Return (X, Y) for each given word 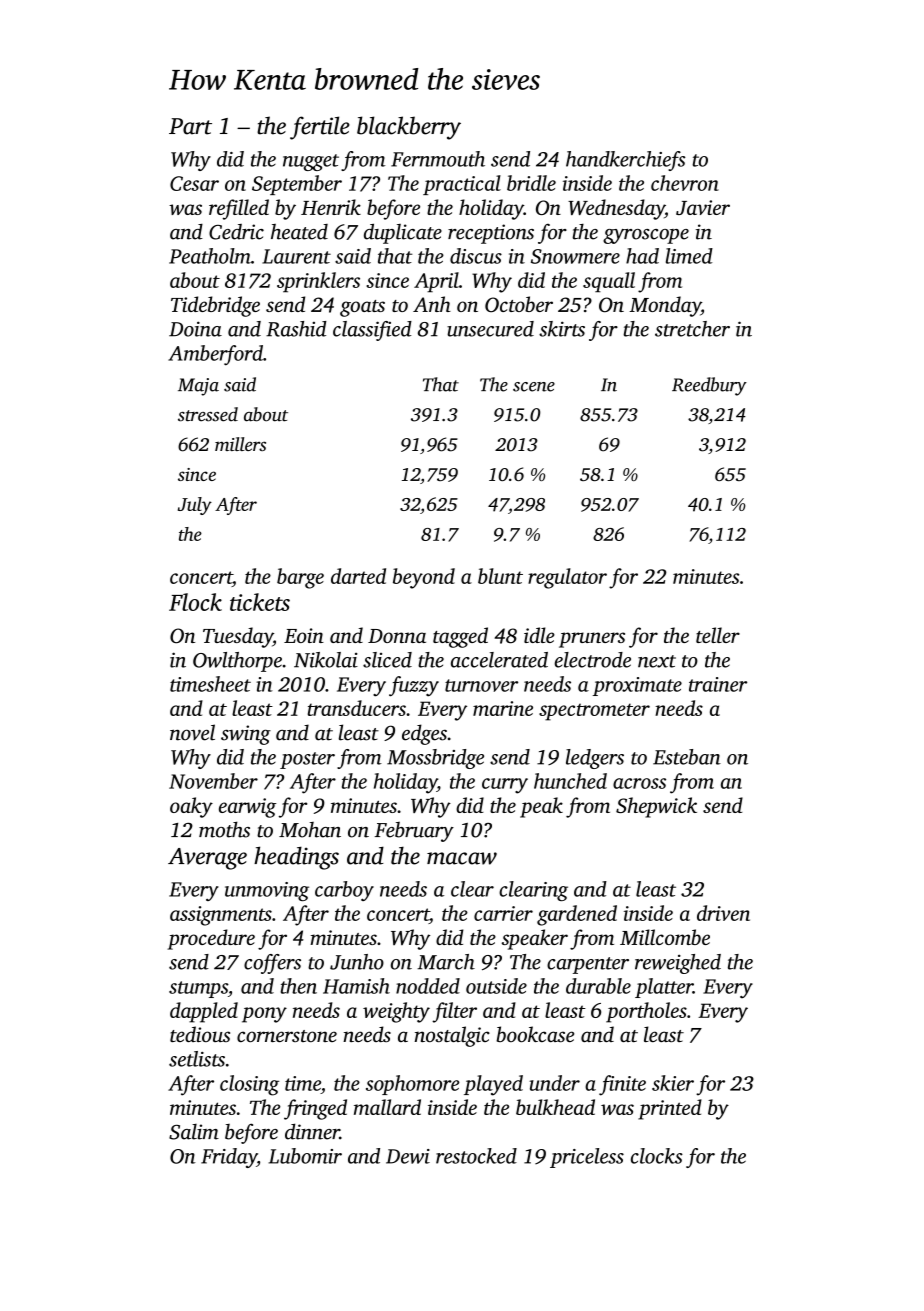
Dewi (408, 1156)
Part (190, 126)
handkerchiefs (625, 161)
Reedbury (709, 386)
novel (192, 732)
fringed (315, 1109)
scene (534, 387)
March (446, 962)
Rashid (296, 329)
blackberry (409, 128)
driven (723, 913)
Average (207, 859)
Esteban (687, 757)
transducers (357, 708)
